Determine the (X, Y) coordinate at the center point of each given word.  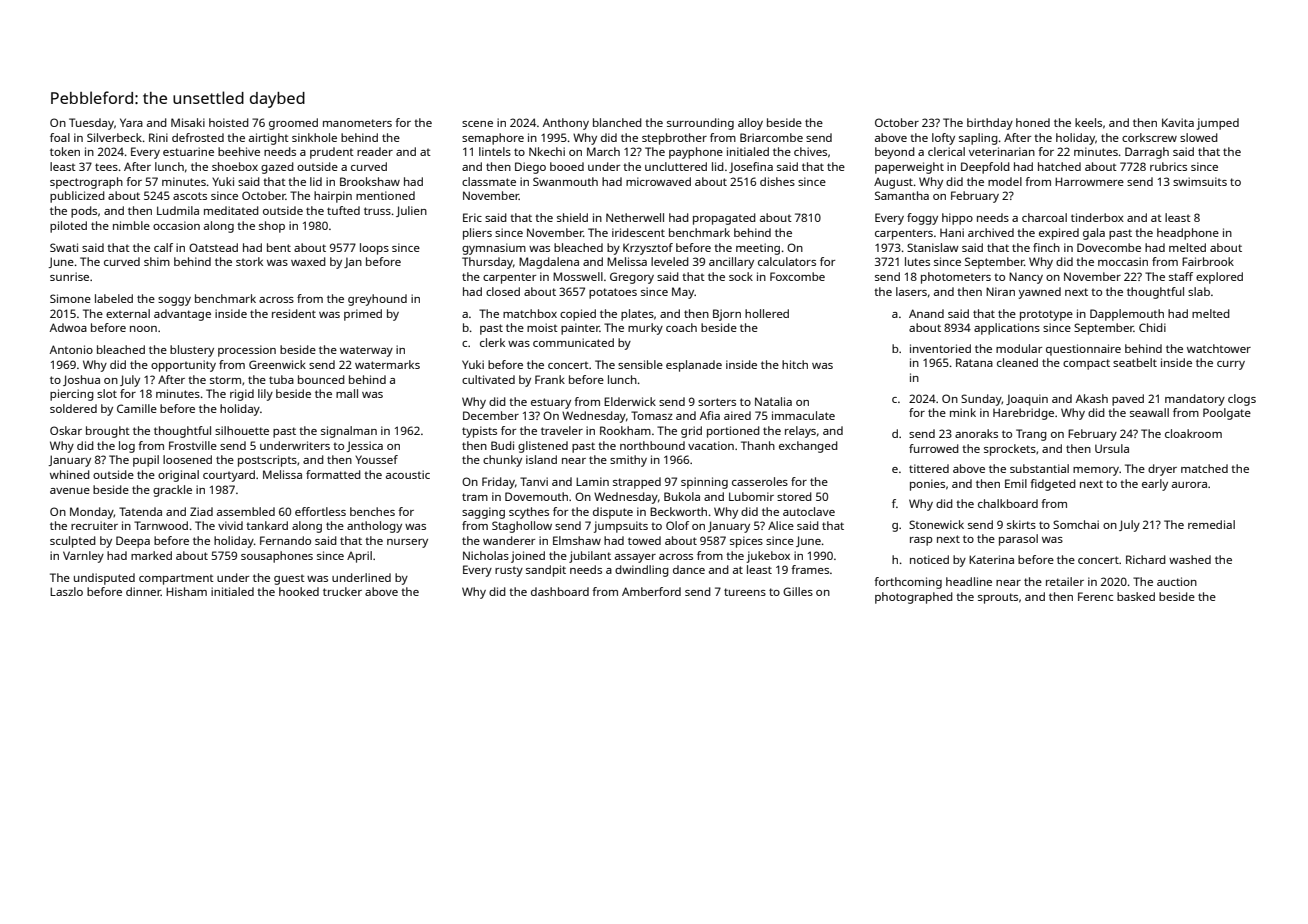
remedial (1211, 524)
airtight (269, 139)
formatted (333, 474)
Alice (781, 525)
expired (1059, 234)
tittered (929, 468)
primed (363, 315)
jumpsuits (621, 527)
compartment (176, 579)
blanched (617, 122)
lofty (943, 139)
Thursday (487, 263)
